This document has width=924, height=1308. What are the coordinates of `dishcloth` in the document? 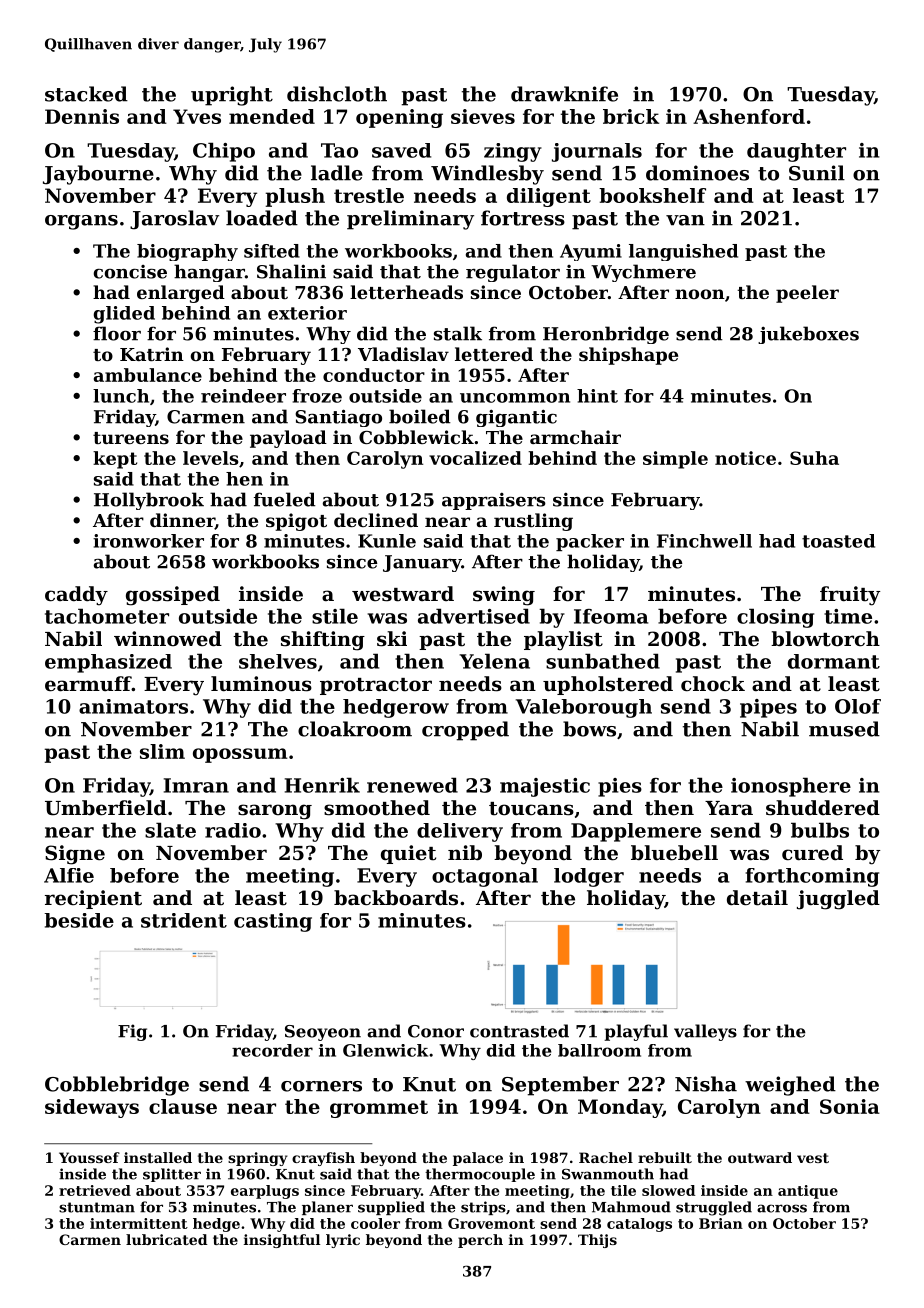 It's located at (337, 94).
